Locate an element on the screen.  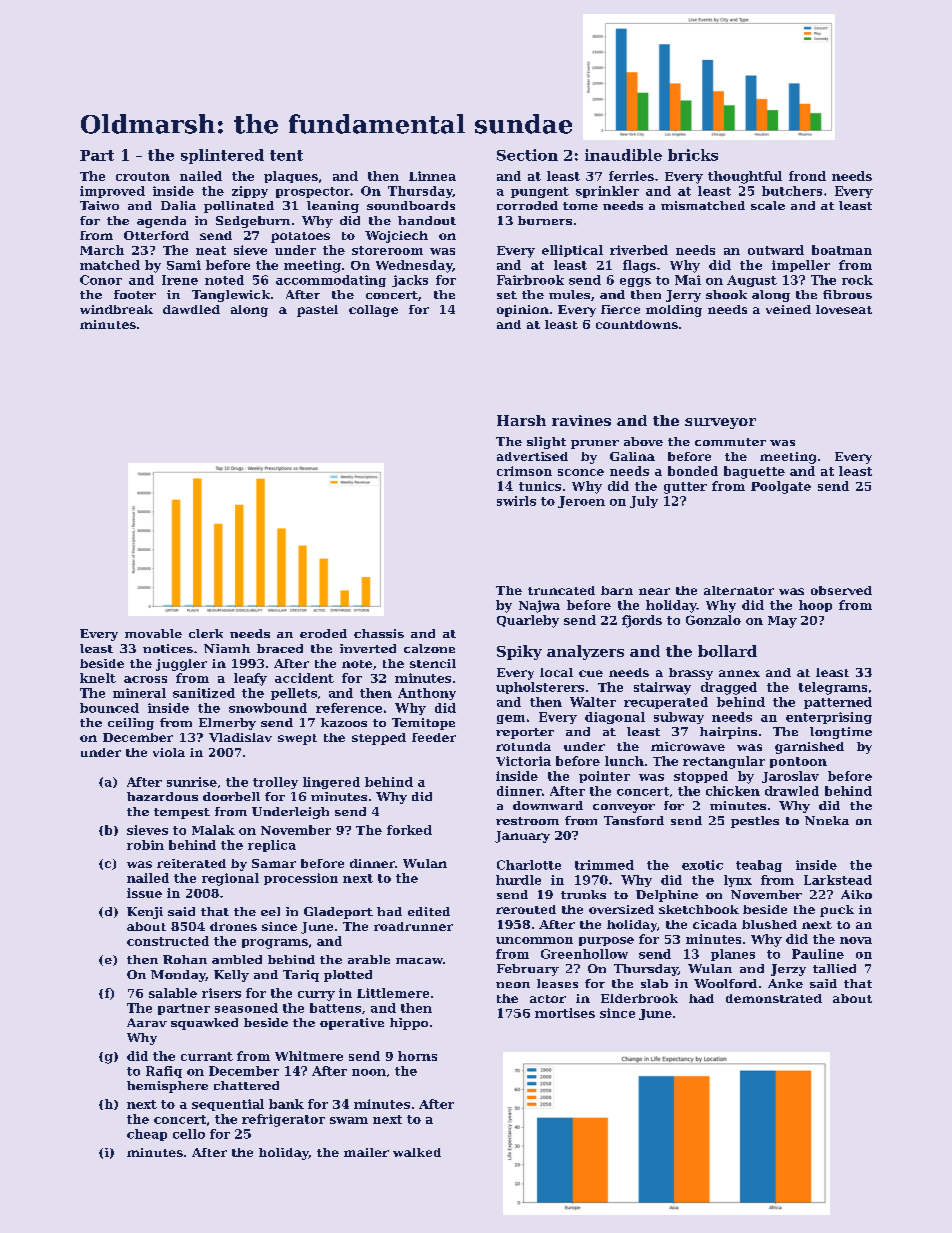
Harsh is located at coordinates (521, 420).
